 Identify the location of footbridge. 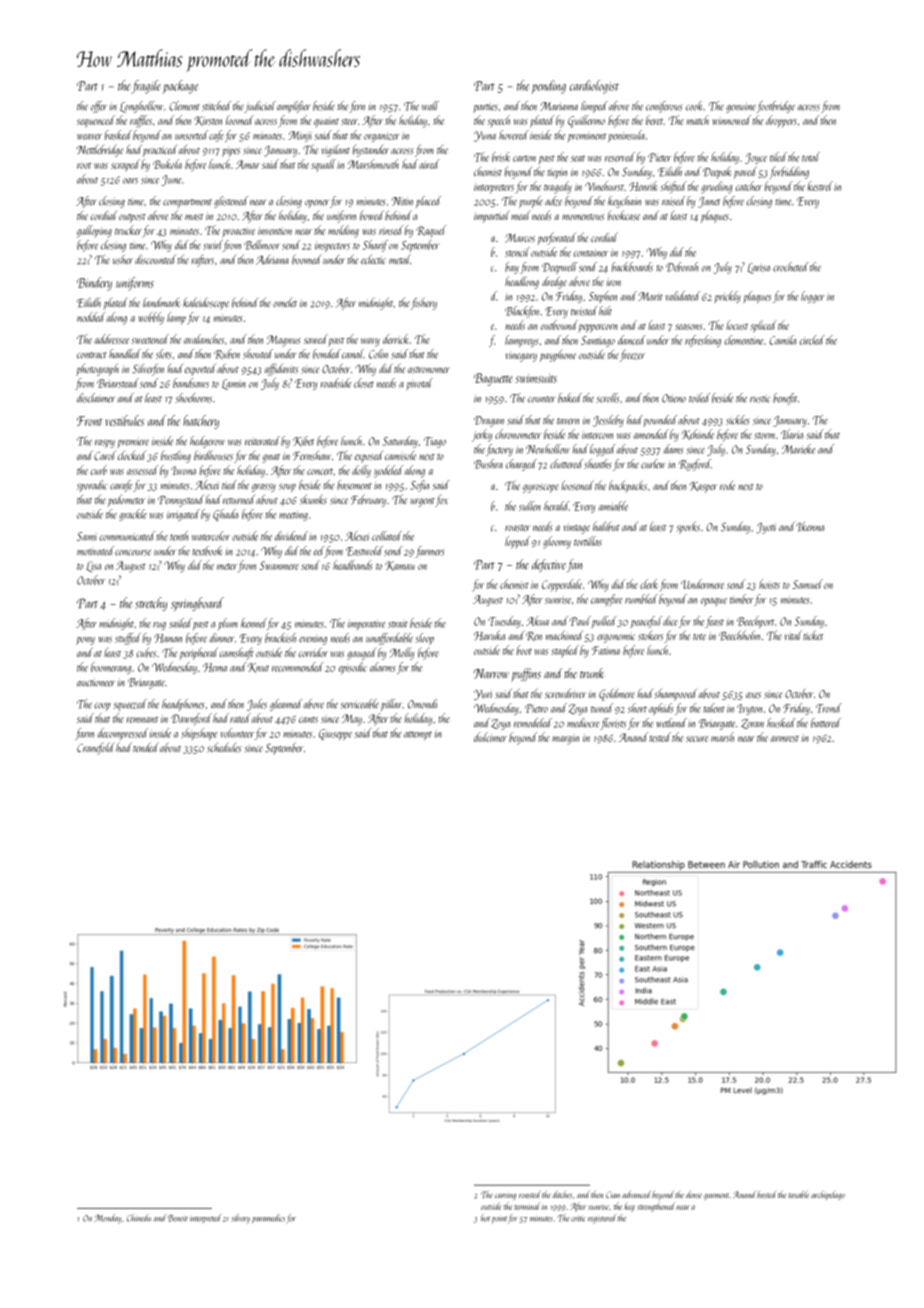
(776, 107).
